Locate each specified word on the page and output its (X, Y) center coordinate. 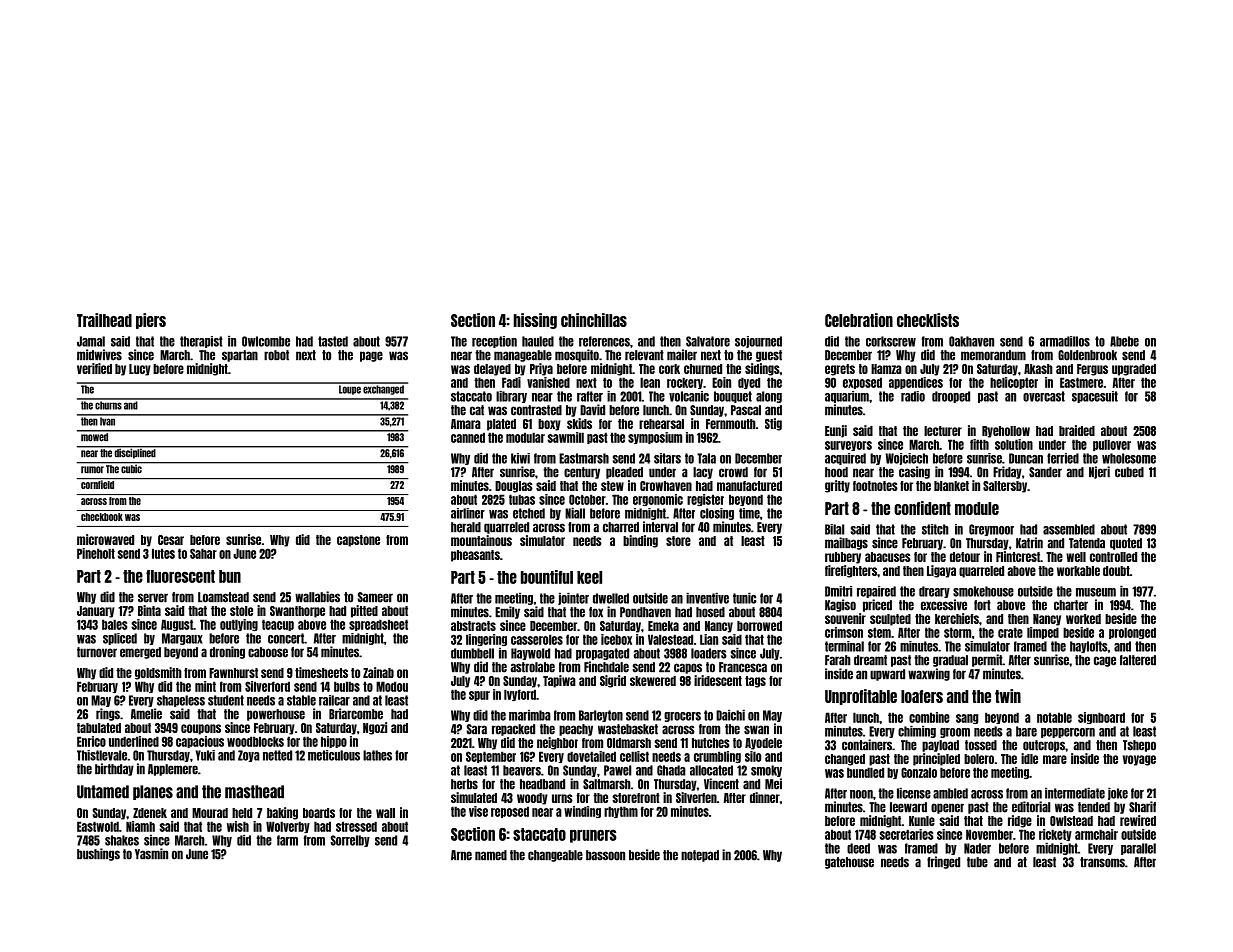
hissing (535, 321)
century (582, 473)
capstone (358, 541)
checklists (928, 320)
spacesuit (1095, 397)
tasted (333, 341)
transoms (1102, 862)
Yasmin (151, 854)
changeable (555, 856)
